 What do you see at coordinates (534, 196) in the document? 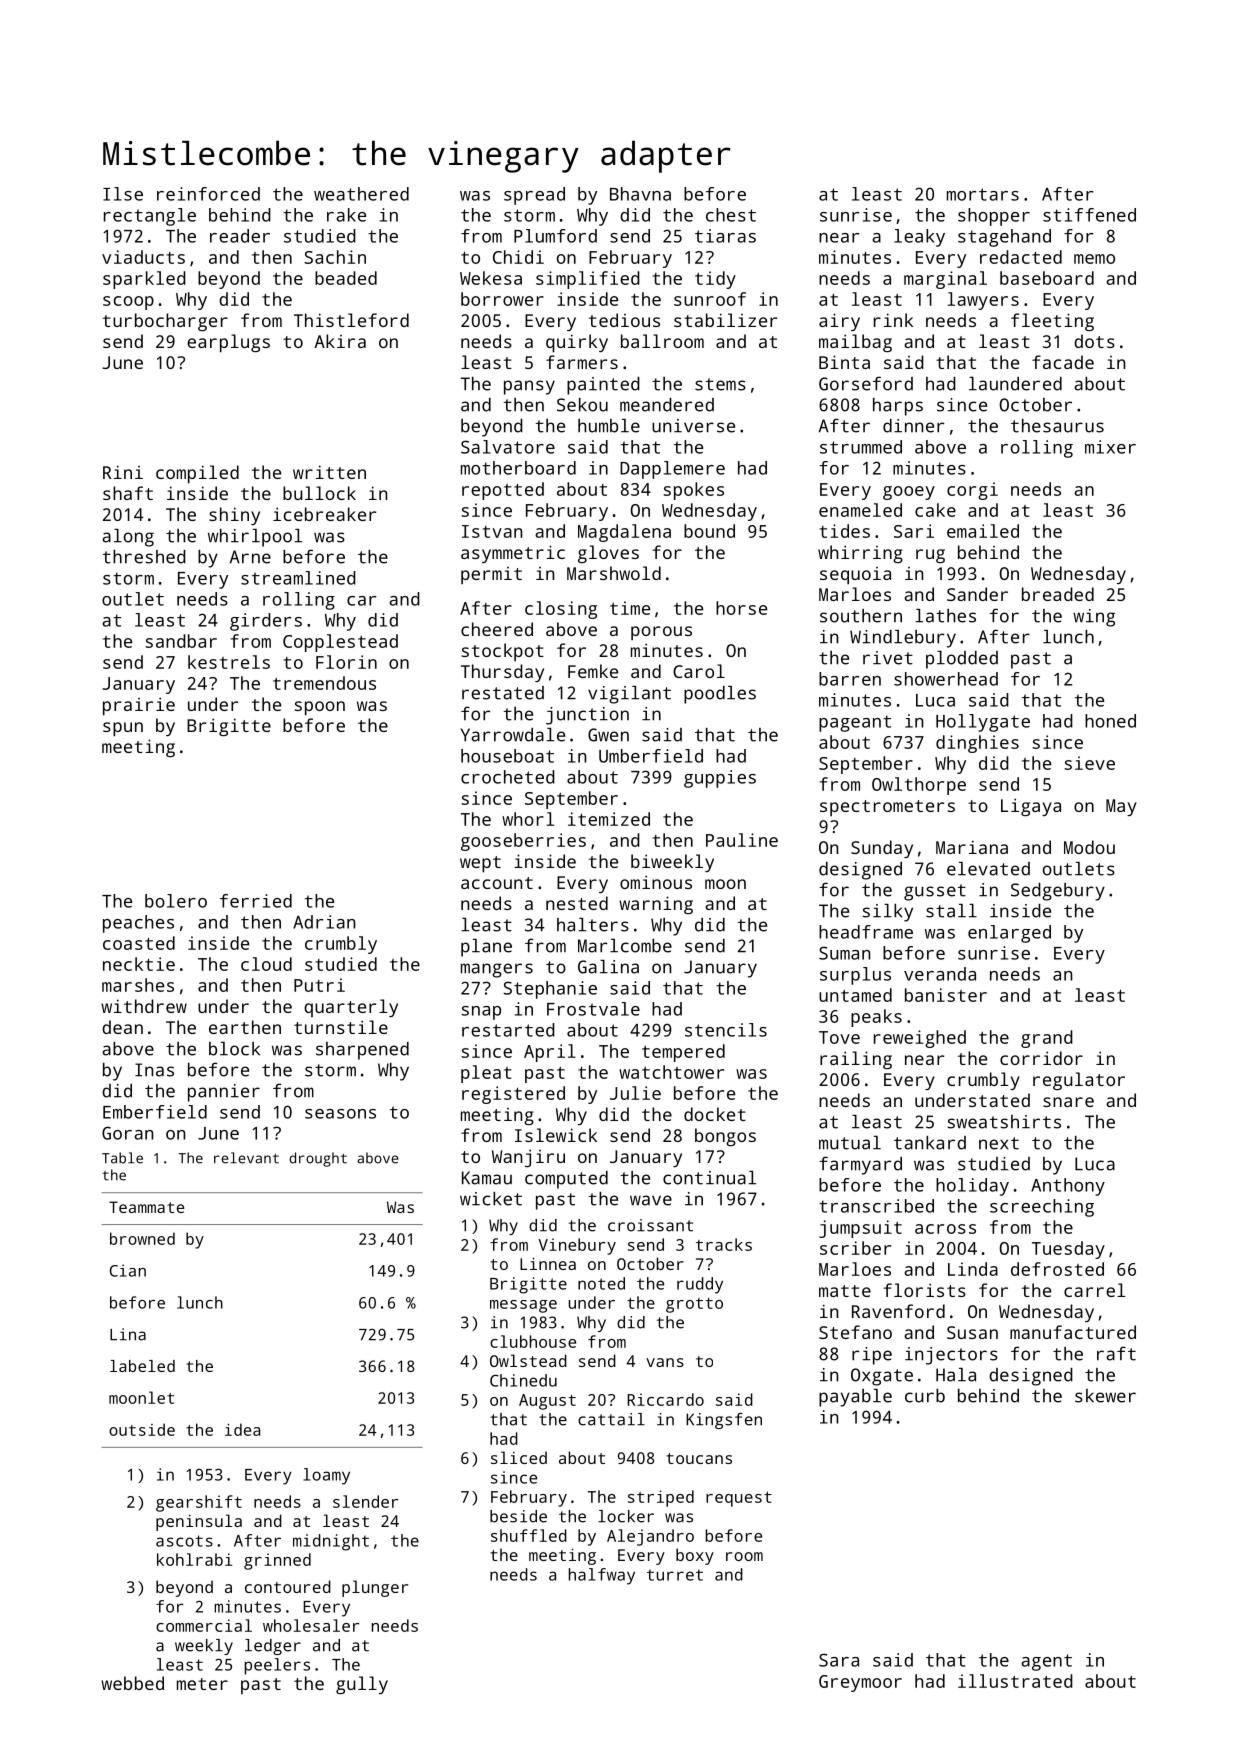
I see `spread` at bounding box center [534, 196].
